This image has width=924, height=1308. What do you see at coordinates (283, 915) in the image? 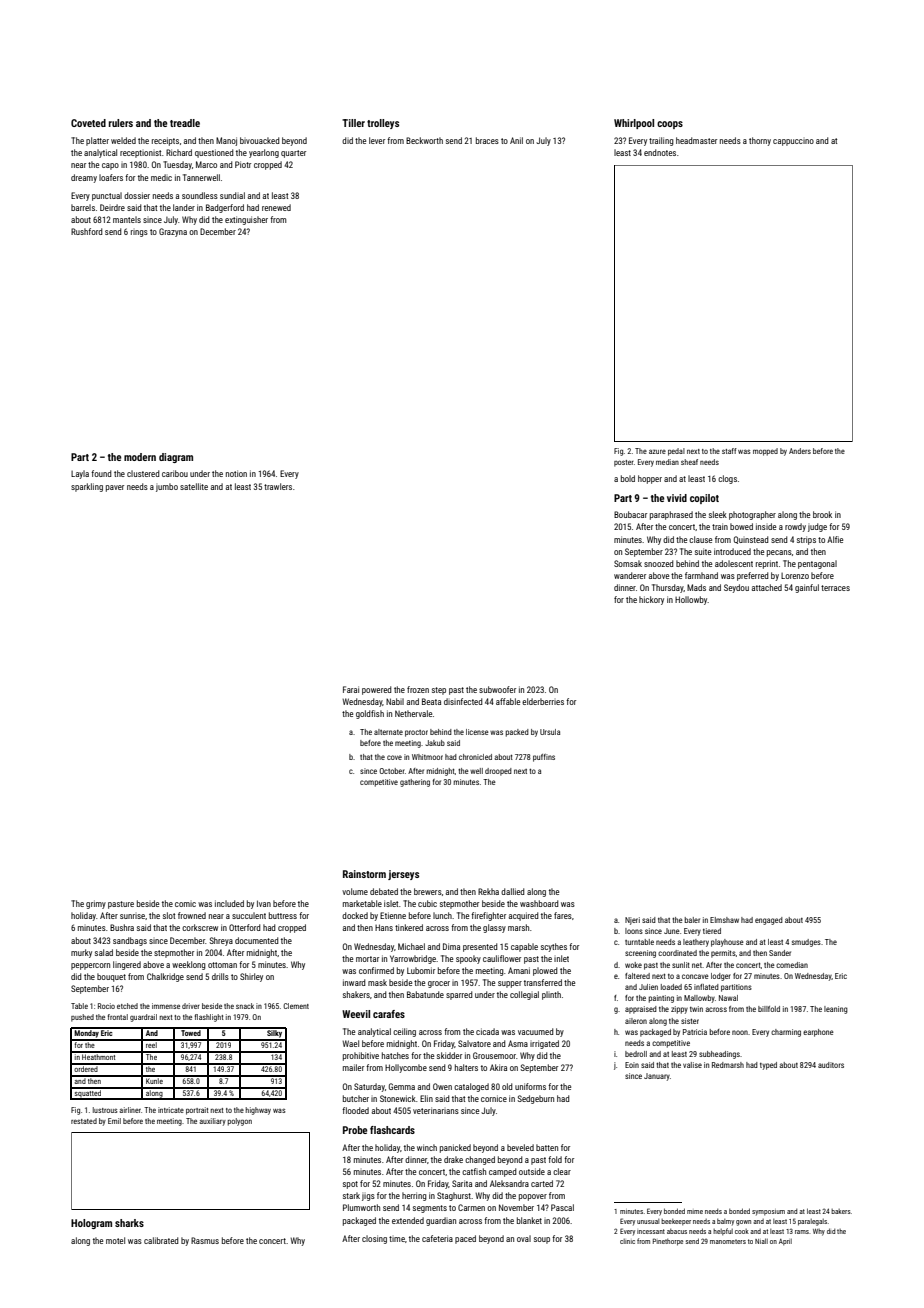
I see `buttress` at bounding box center [283, 915].
